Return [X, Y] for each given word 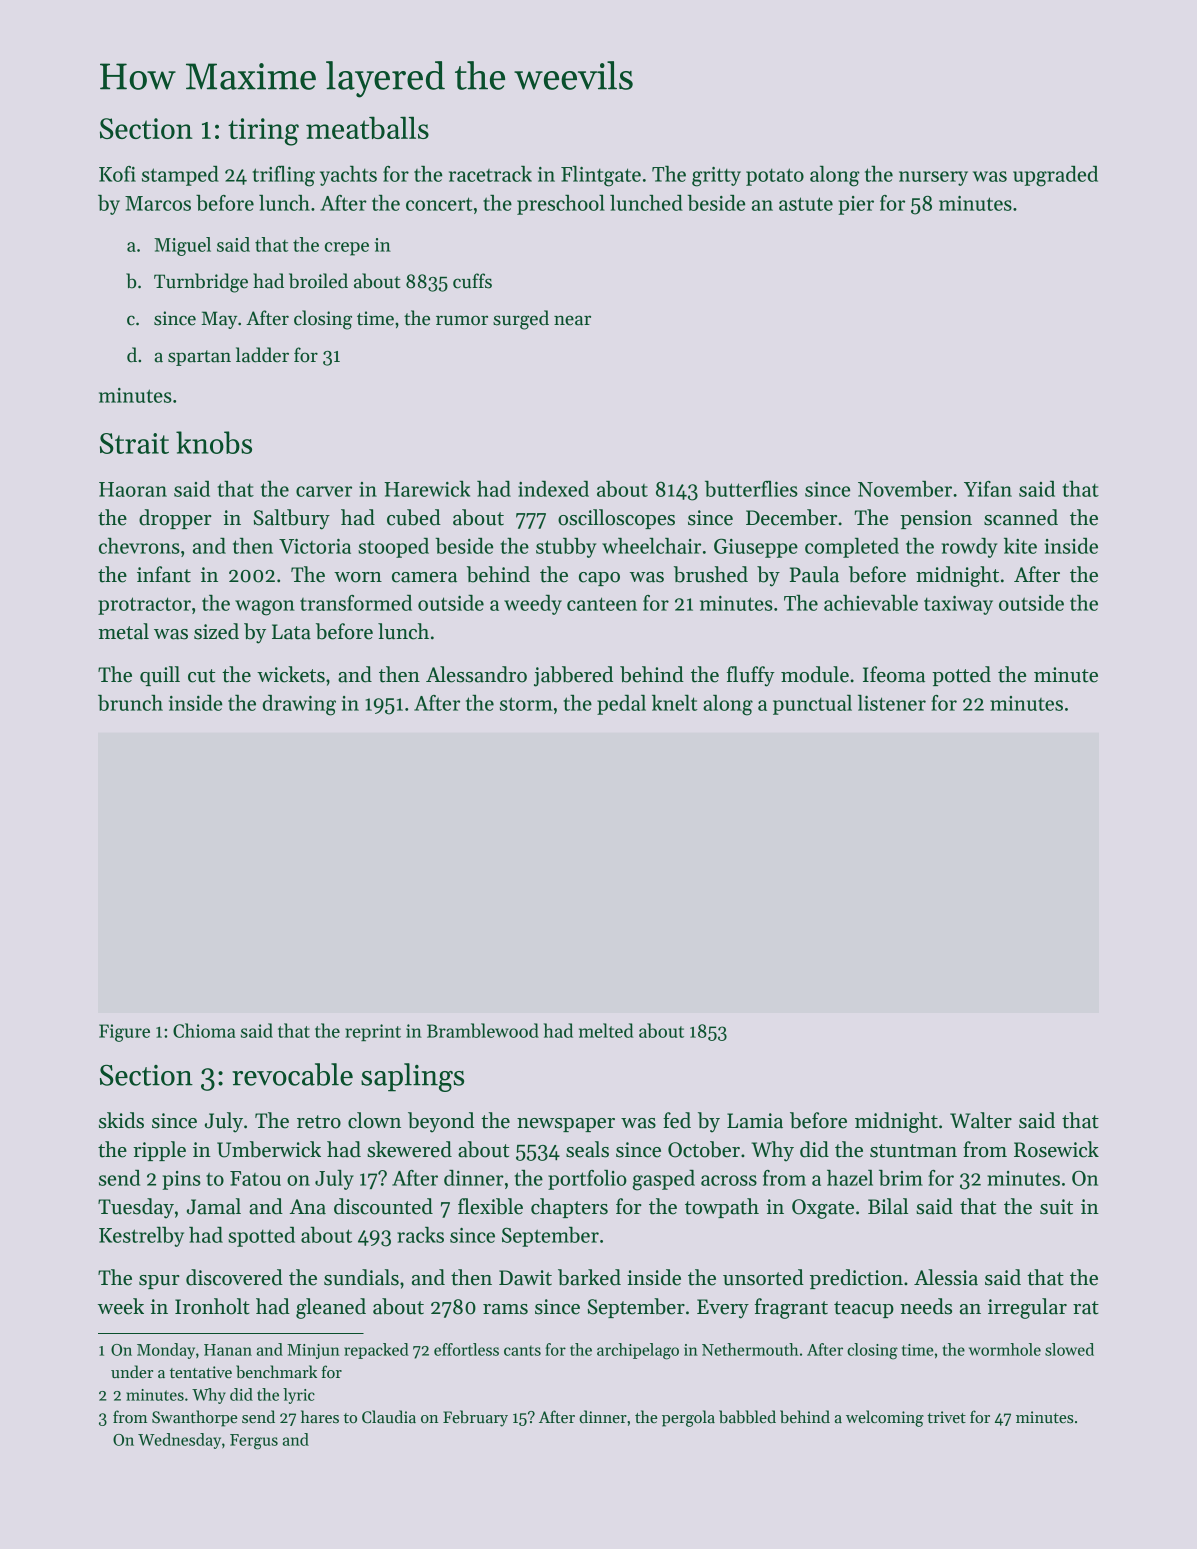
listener [892, 703]
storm [526, 704]
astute [806, 204]
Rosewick [1056, 1149]
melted [606, 1030]
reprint [373, 1032]
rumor [462, 320]
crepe [347, 249]
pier [856, 205]
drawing [299, 705]
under [132, 1371]
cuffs [472, 281]
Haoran [133, 489]
